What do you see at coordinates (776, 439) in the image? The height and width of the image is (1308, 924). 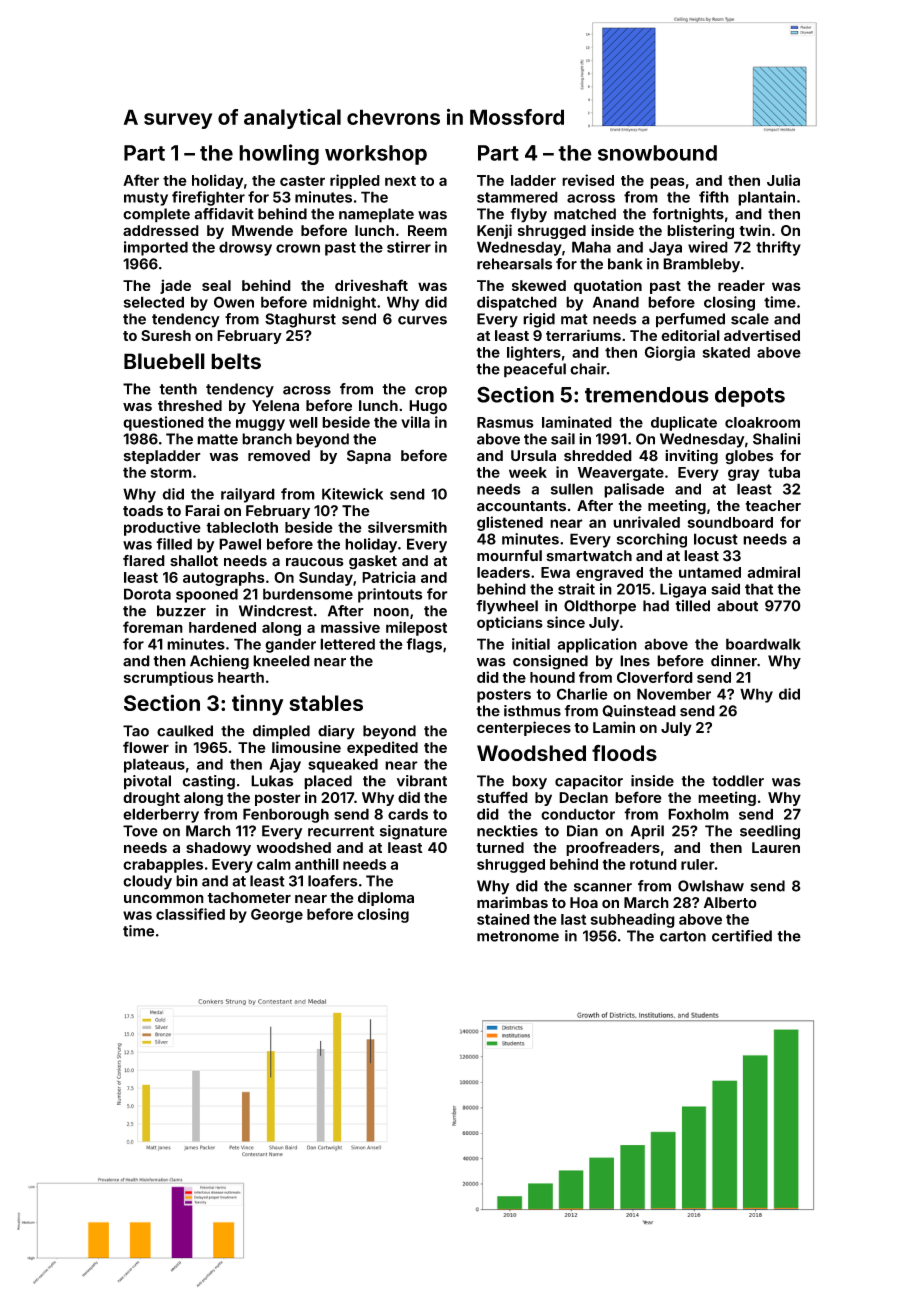 I see `Shalini` at bounding box center [776, 439].
